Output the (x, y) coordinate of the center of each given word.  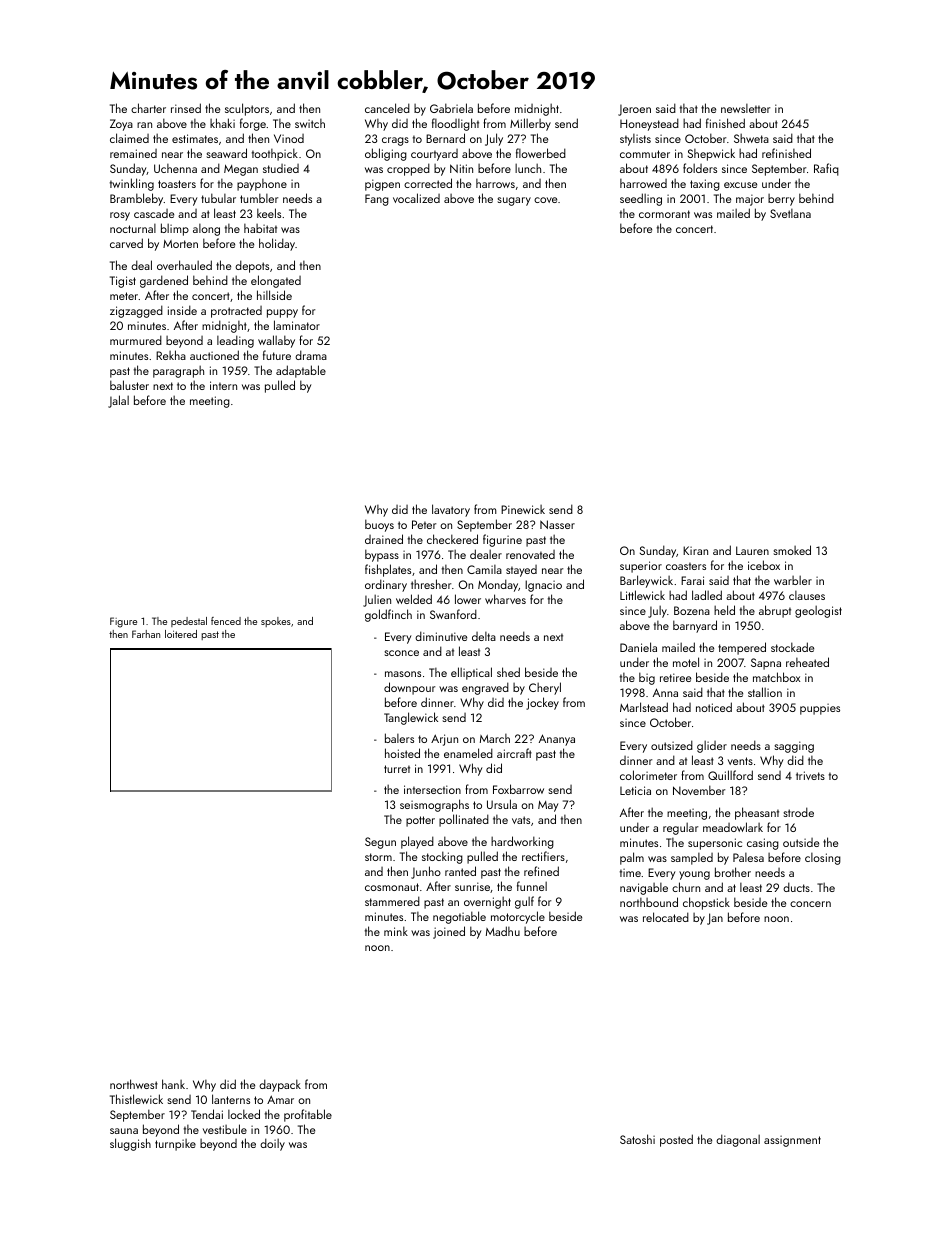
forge (253, 124)
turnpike (175, 1145)
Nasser (557, 524)
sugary (514, 201)
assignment (792, 1141)
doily (272, 1144)
